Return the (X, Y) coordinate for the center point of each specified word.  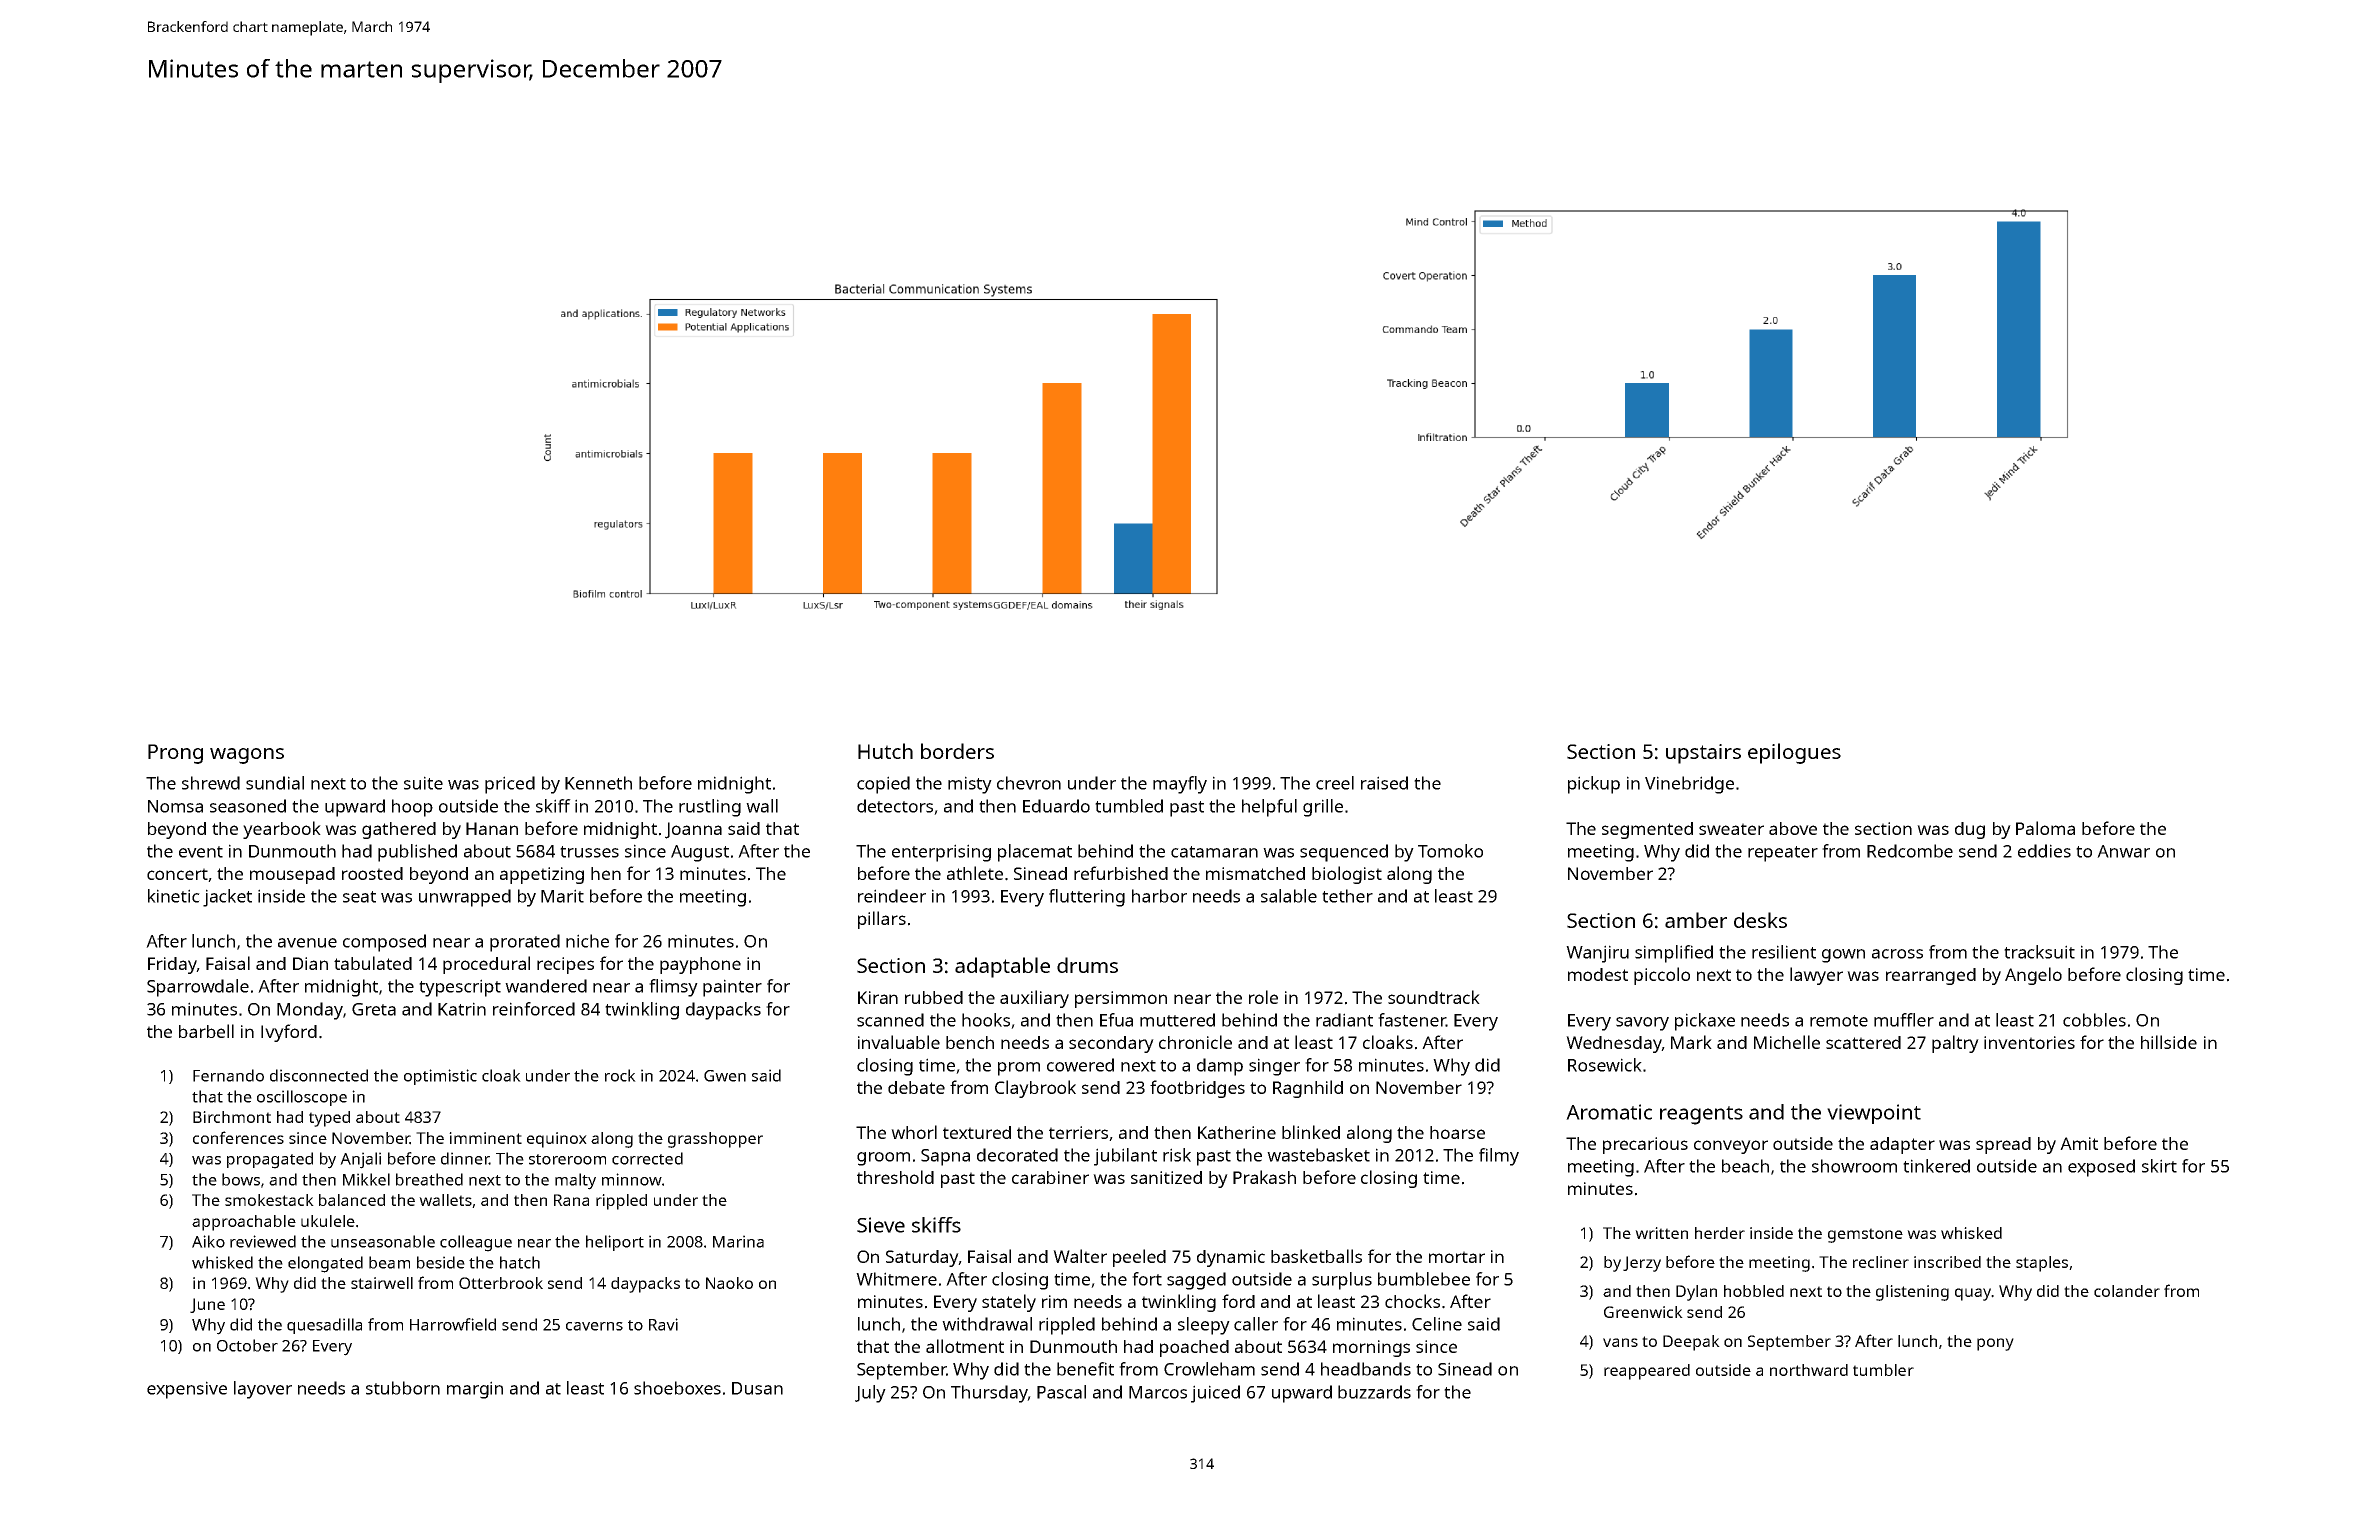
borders (957, 751)
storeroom (567, 1159)
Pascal (1061, 1392)
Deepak (1691, 1343)
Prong (175, 754)
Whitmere (896, 1279)
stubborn (403, 1388)
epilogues (1794, 753)
